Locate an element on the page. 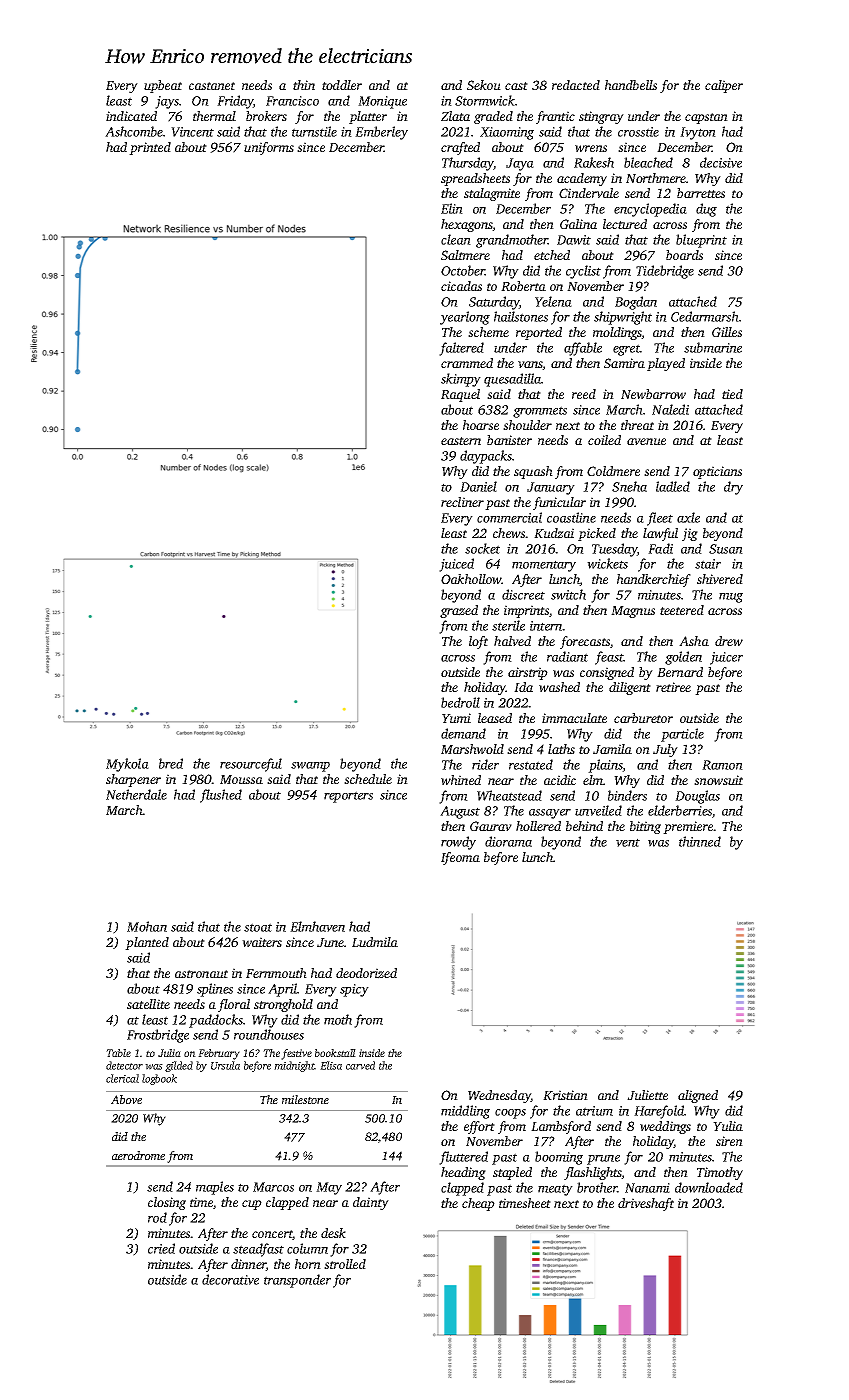 The image size is (849, 1400). redacted is located at coordinates (576, 85).
